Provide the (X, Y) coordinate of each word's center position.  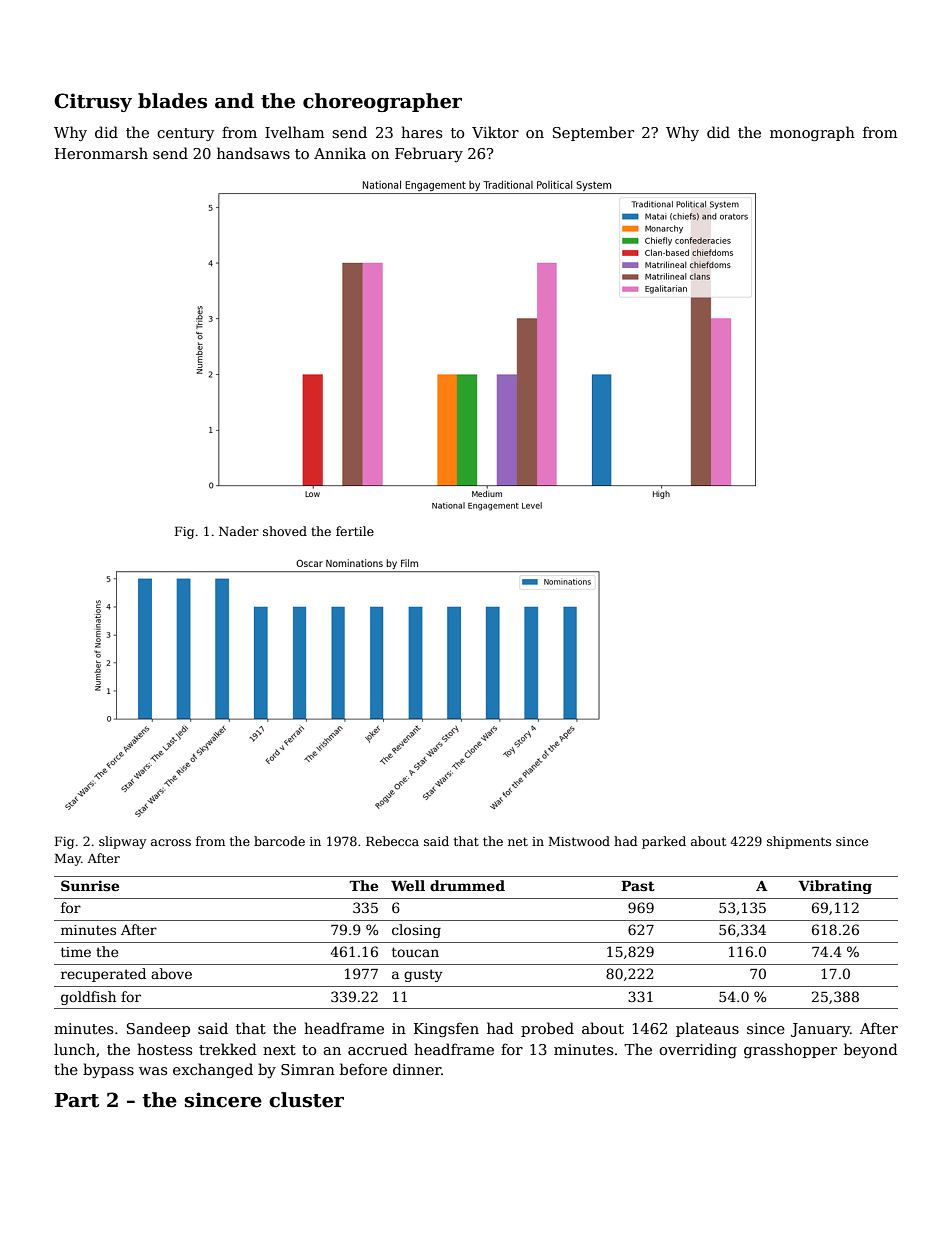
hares (421, 132)
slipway (122, 842)
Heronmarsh (101, 153)
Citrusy (93, 102)
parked (664, 842)
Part (77, 1100)
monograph (812, 133)
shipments (799, 842)
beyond (871, 1050)
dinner (417, 1069)
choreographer (382, 102)
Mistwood (579, 841)
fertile (355, 531)
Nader (239, 531)
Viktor (495, 132)
